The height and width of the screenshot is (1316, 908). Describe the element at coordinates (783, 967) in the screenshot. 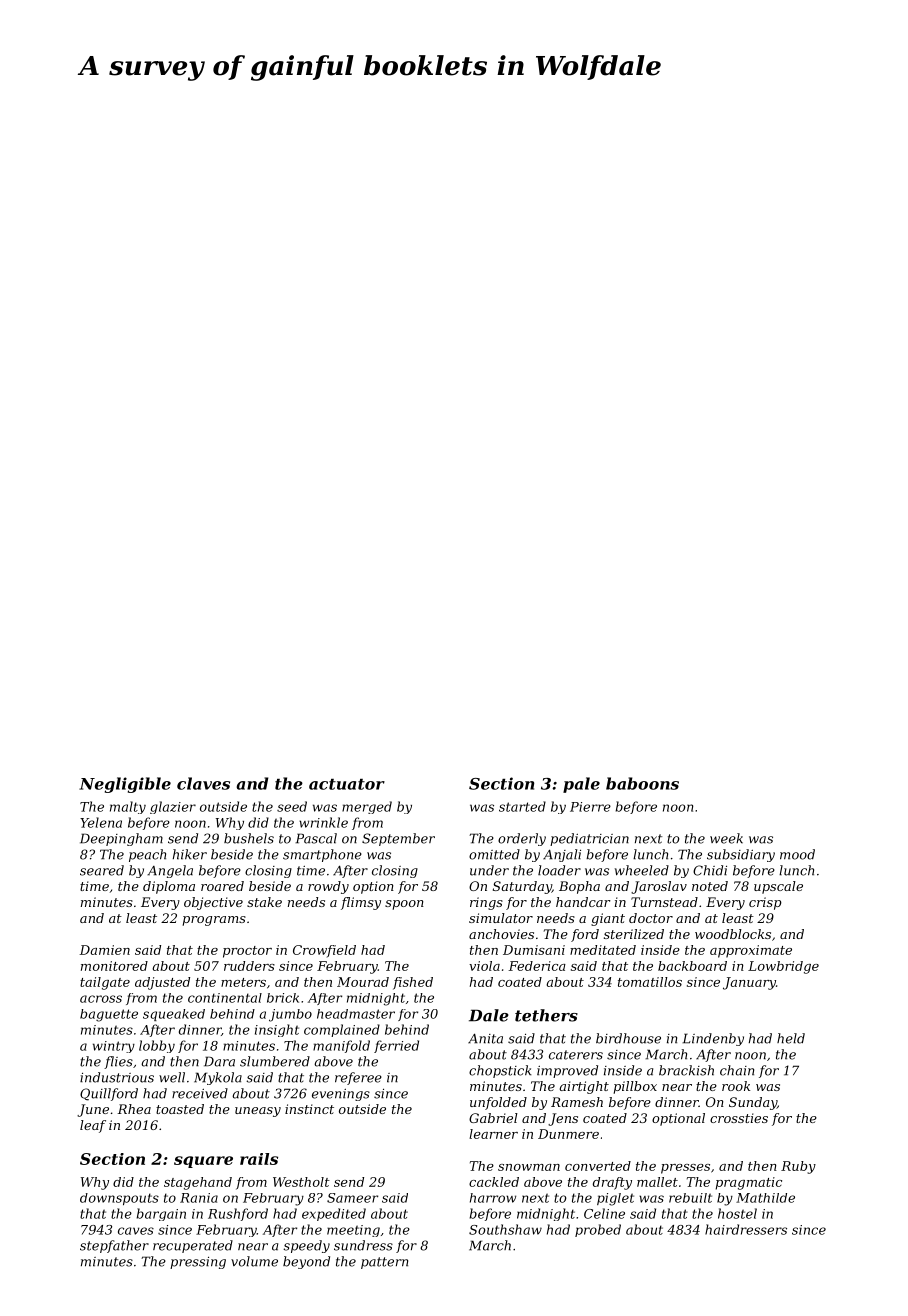

I see `Lowbridge` at that location.
